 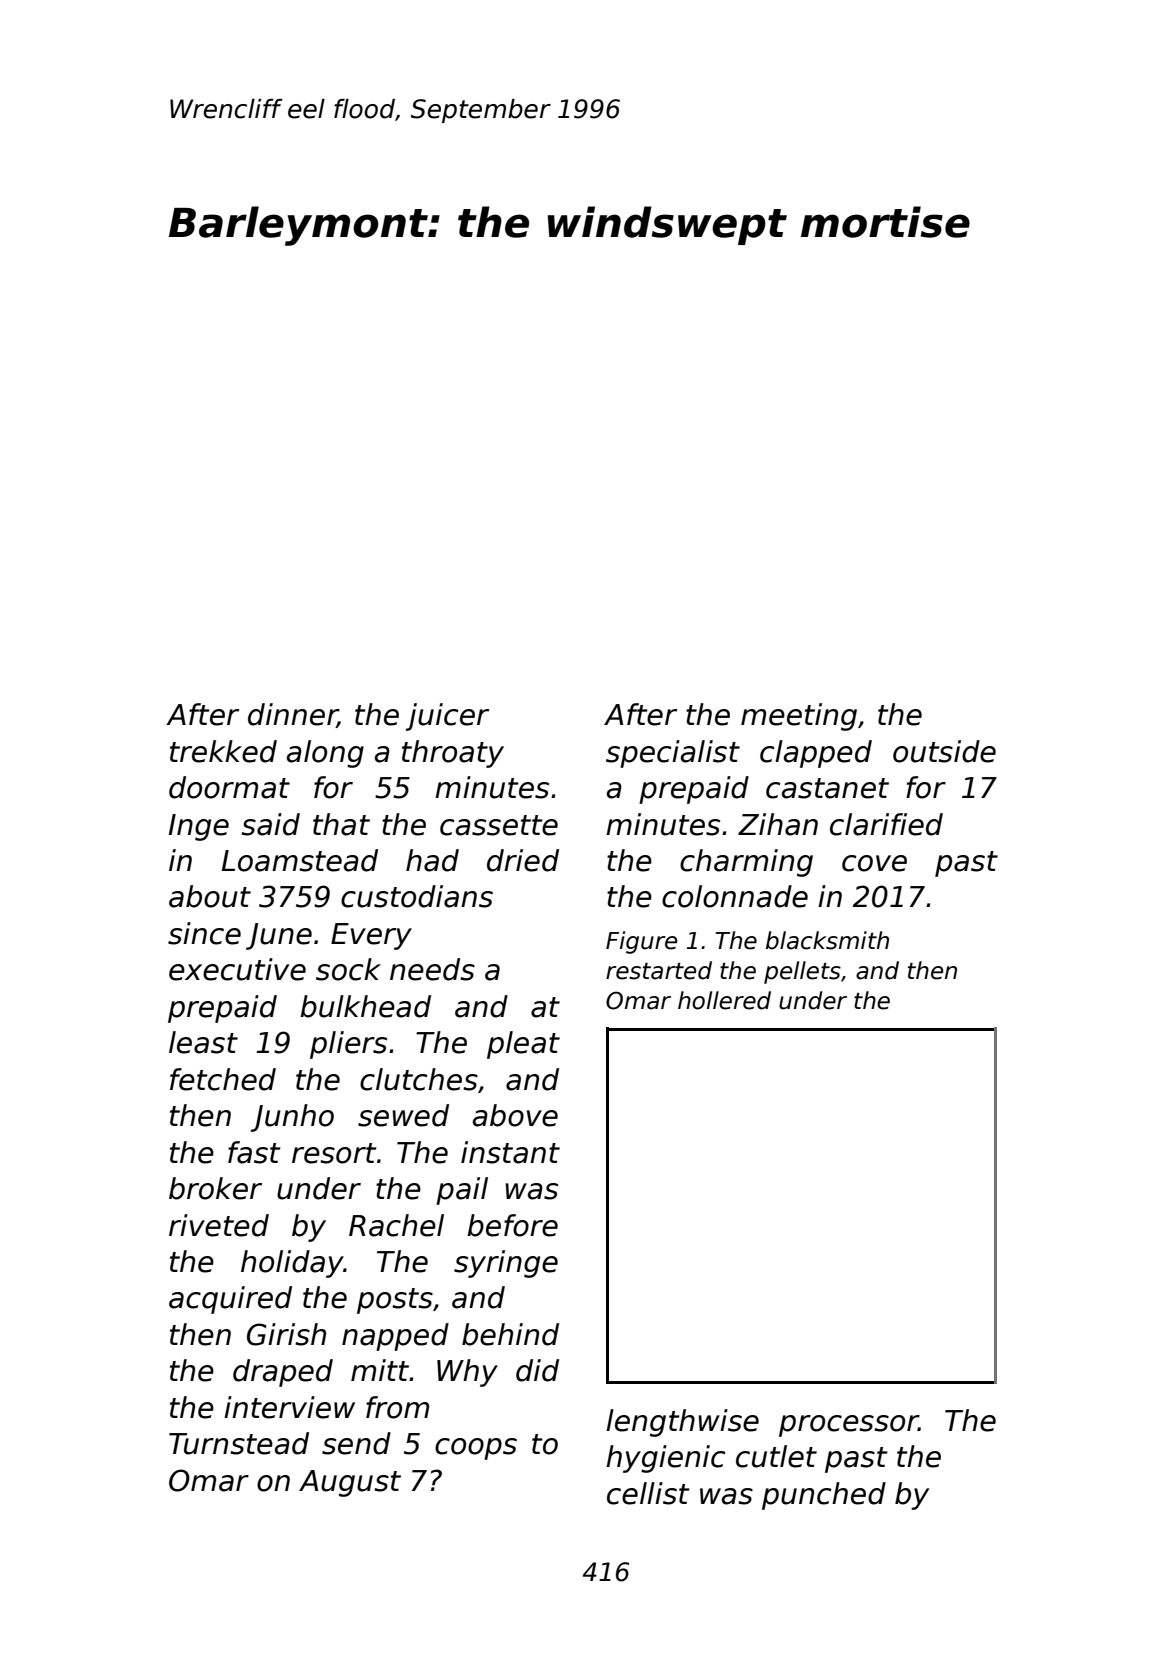 What do you see at coordinates (396, 1225) in the screenshot?
I see `Rachel` at bounding box center [396, 1225].
